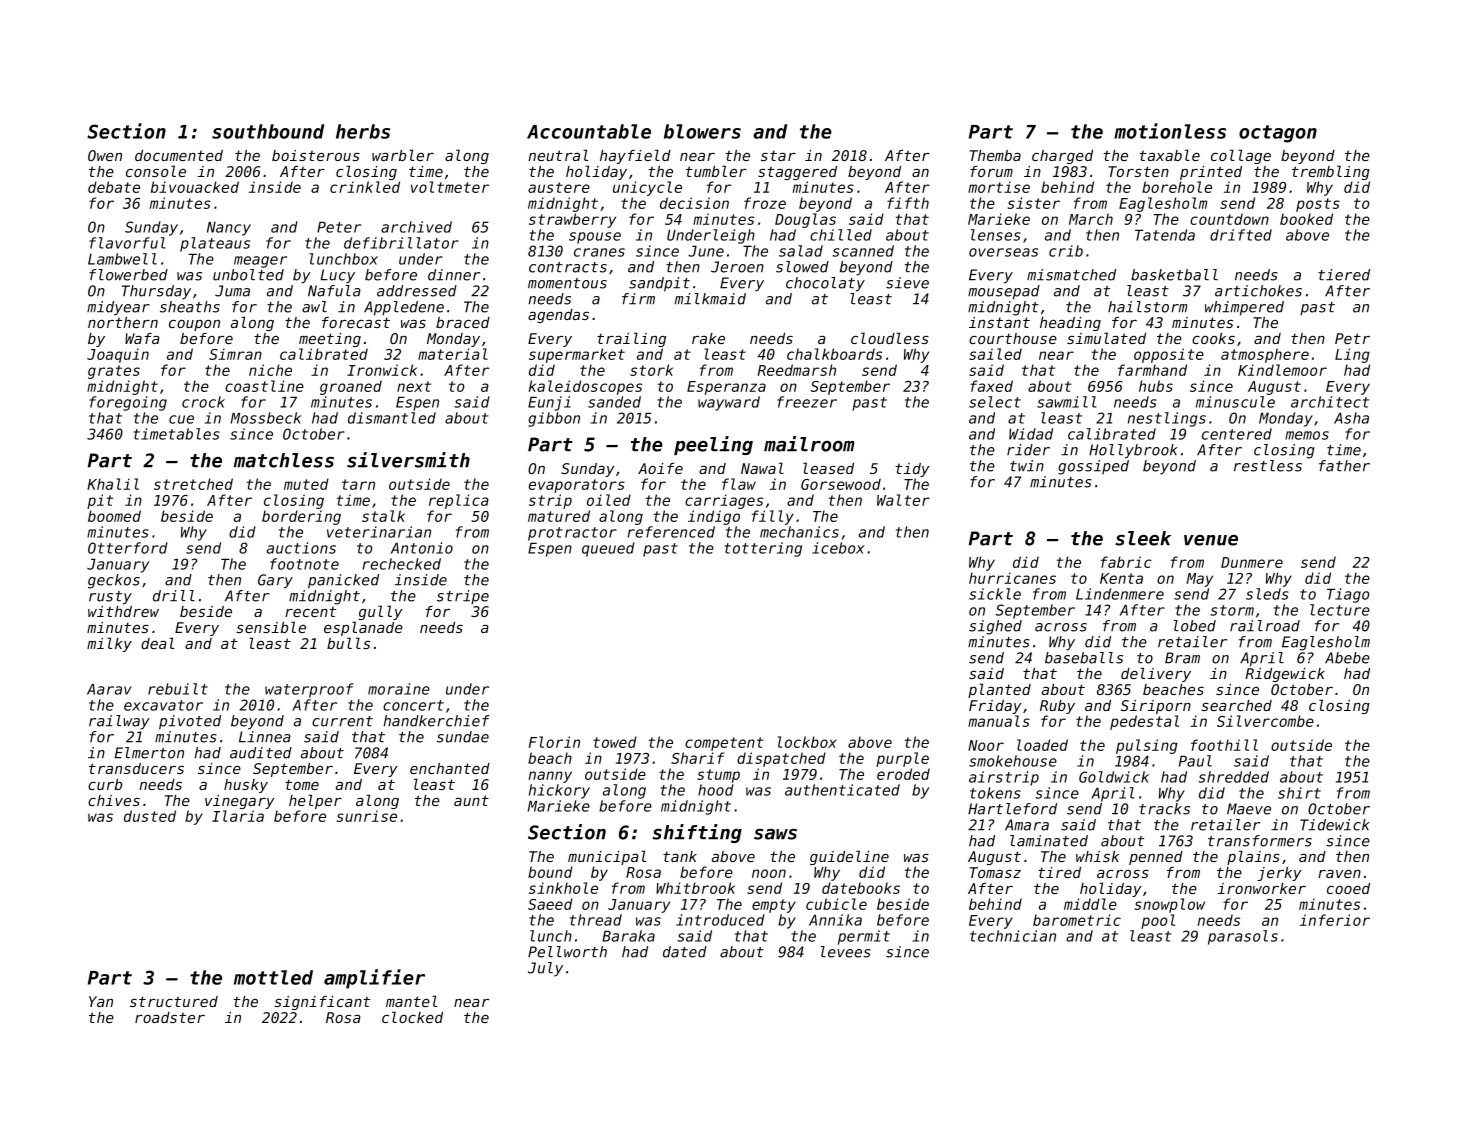 This page has height=1127, width=1458. I want to click on rake, so click(708, 338).
